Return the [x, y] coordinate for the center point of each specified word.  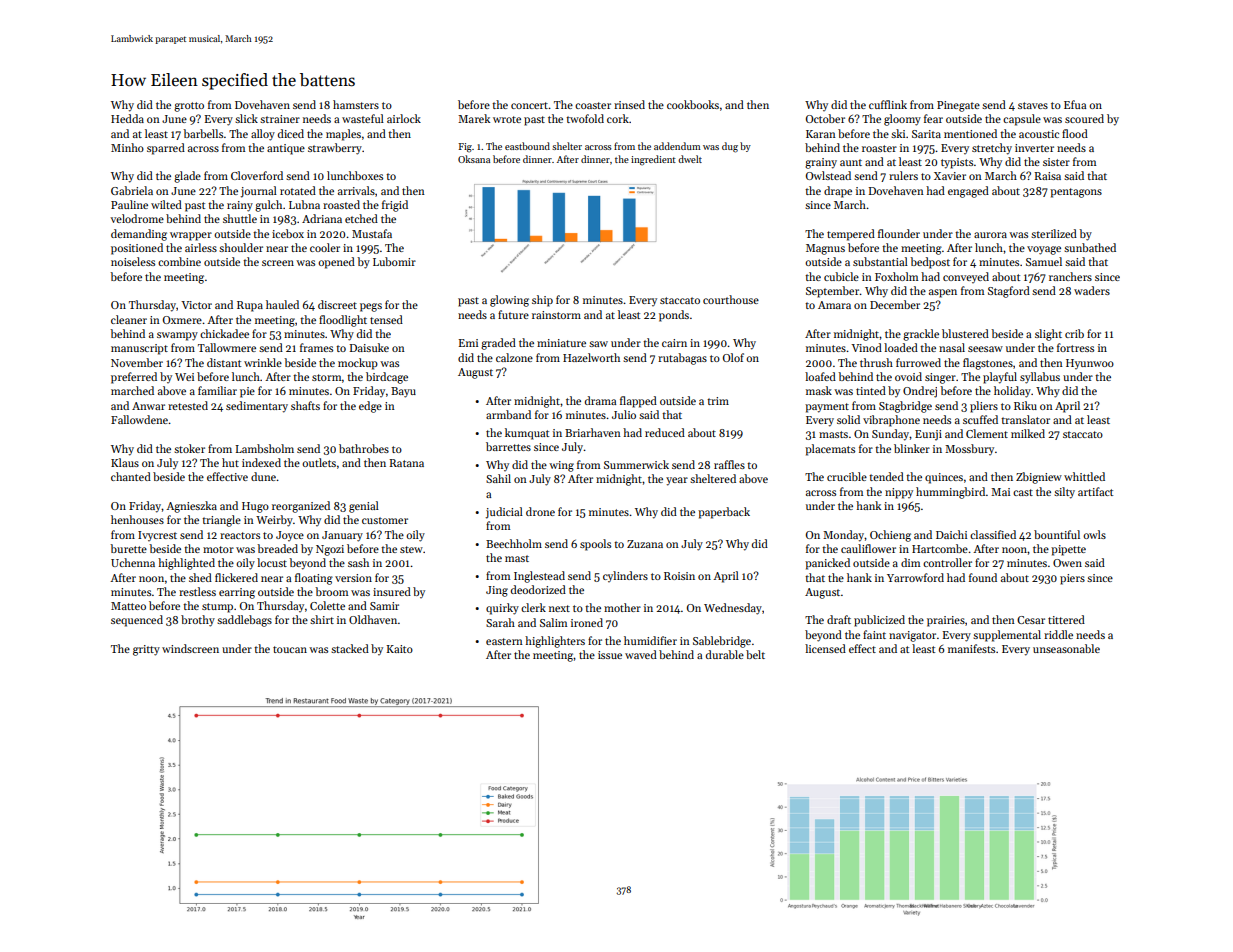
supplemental [1007, 636]
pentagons [1076, 193]
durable [725, 654]
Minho [127, 147]
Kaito [399, 649]
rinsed [629, 104]
